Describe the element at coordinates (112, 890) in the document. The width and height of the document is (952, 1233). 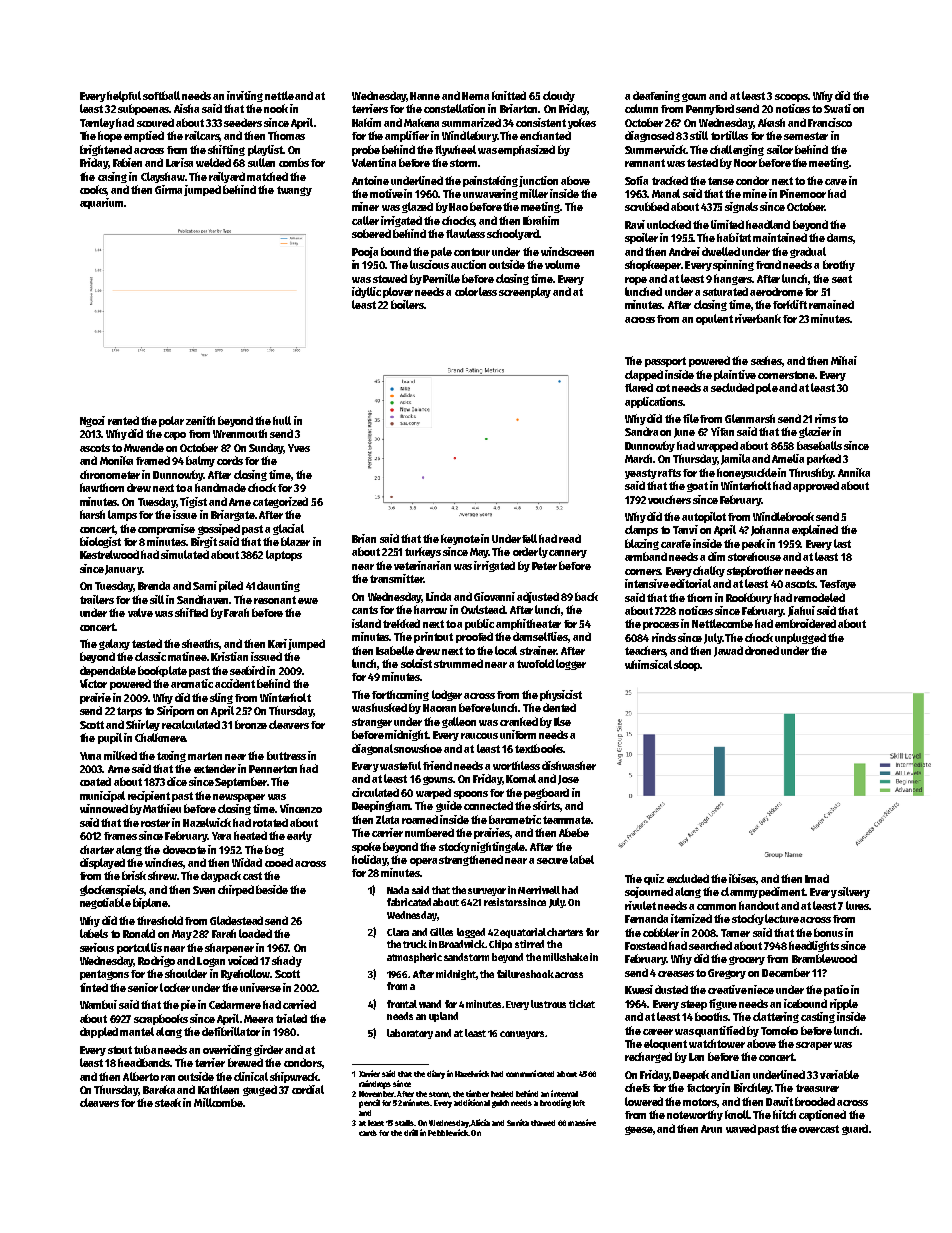
I see `glockenspiels` at that location.
